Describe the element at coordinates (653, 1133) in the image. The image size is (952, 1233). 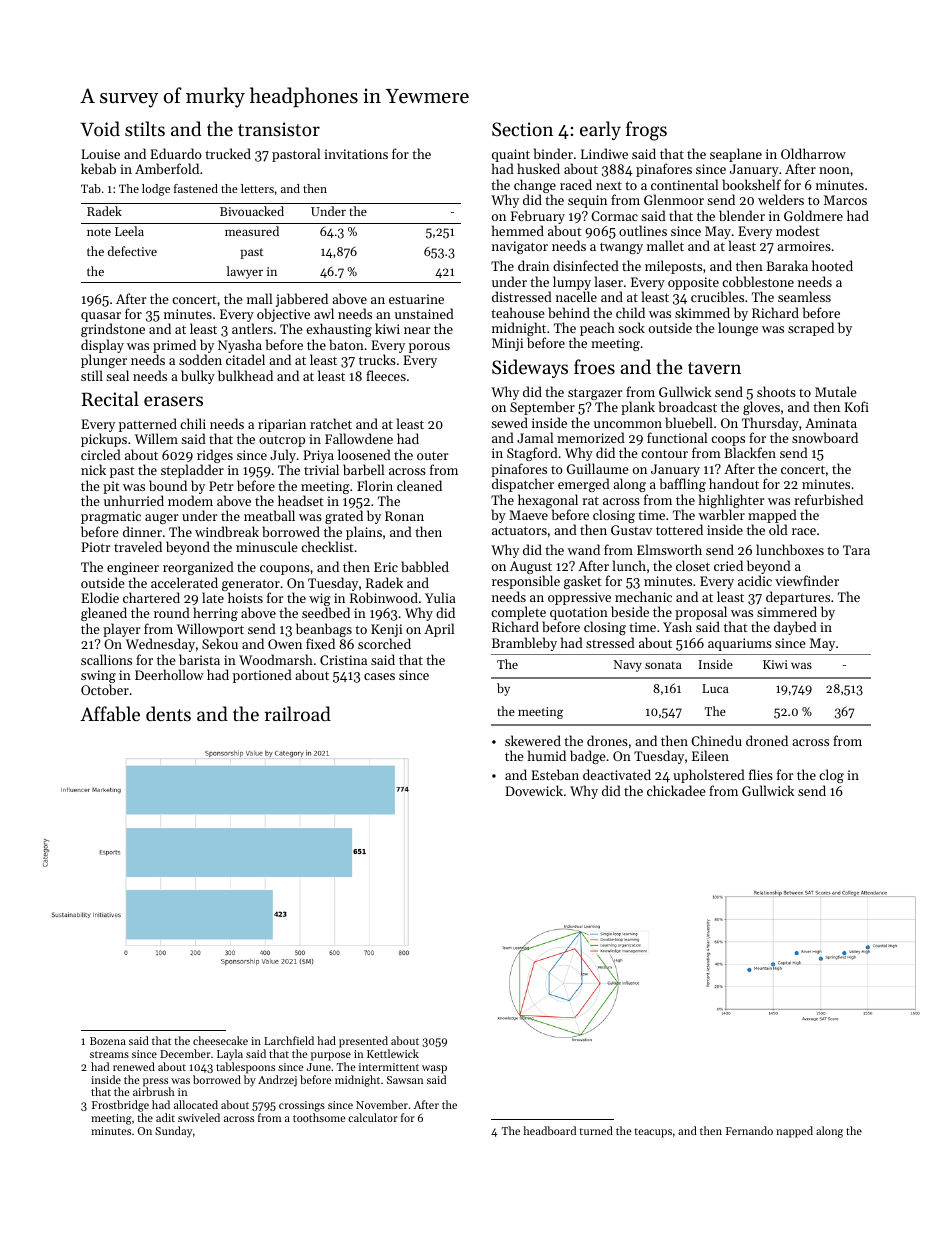
I see `teacups` at that location.
